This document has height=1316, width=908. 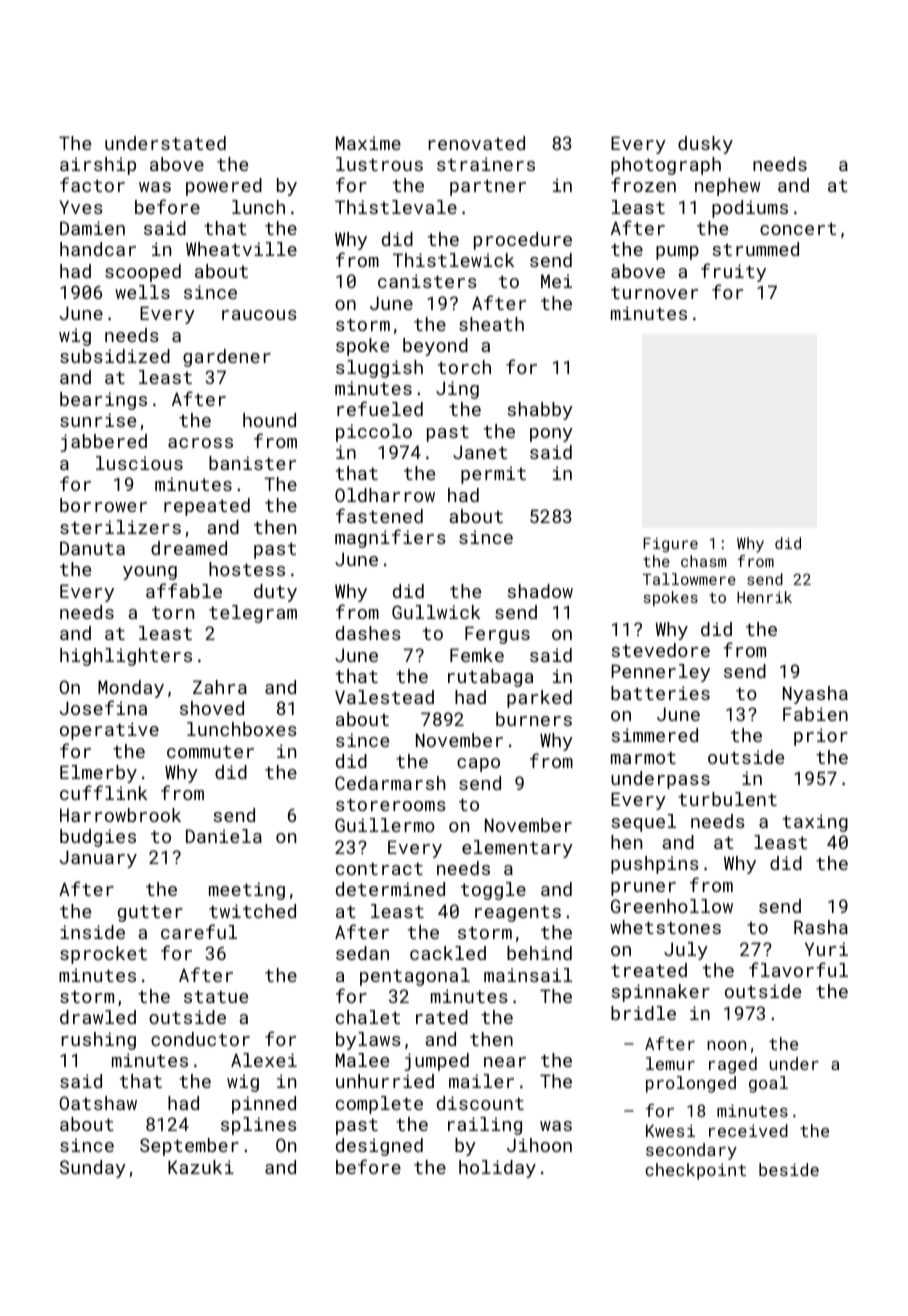 I want to click on Henrik, so click(x=764, y=597).
